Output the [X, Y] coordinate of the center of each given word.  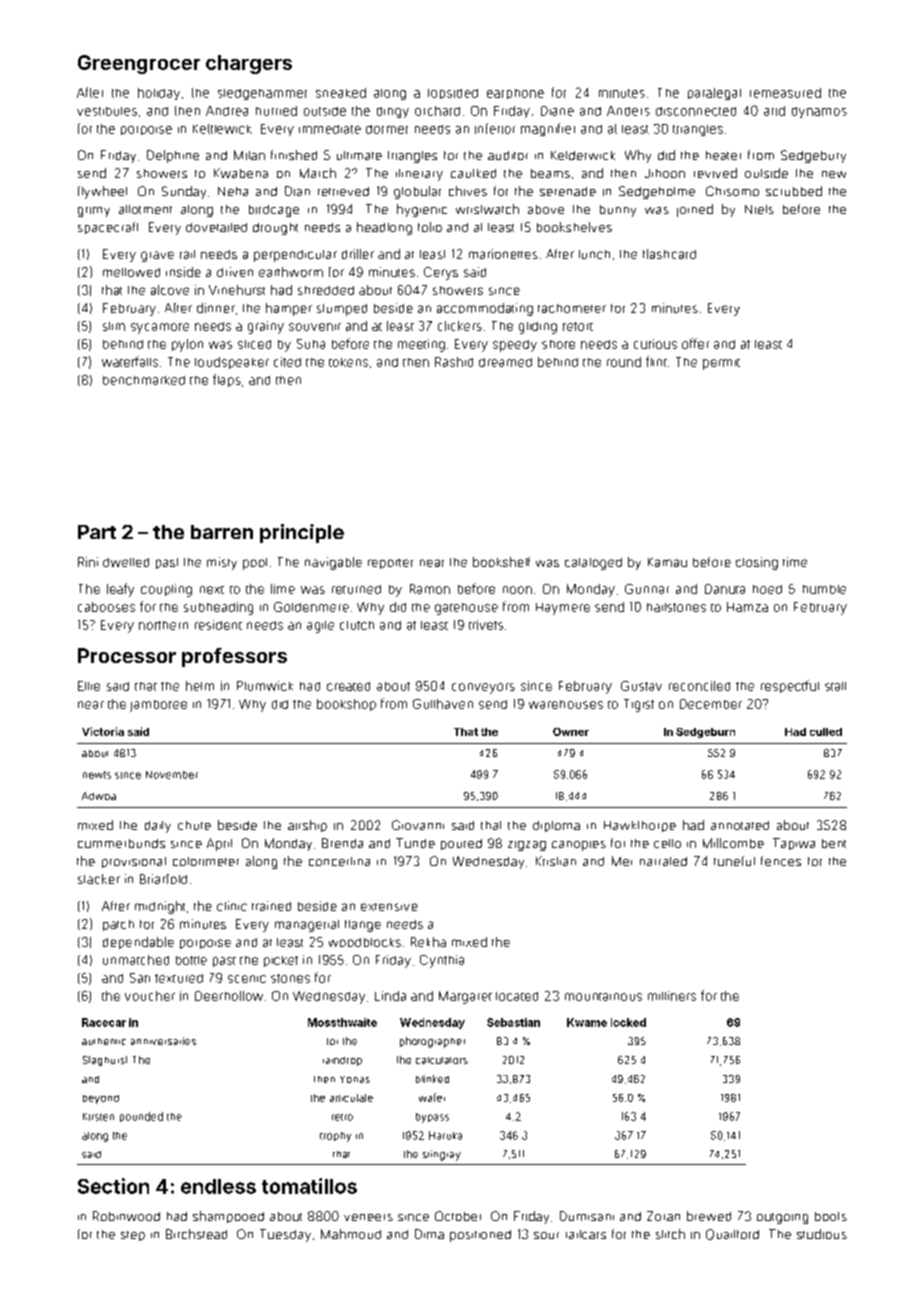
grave [157, 256]
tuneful [734, 861]
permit [721, 364]
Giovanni [418, 825]
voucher [150, 996]
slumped [342, 310]
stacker [99, 879]
